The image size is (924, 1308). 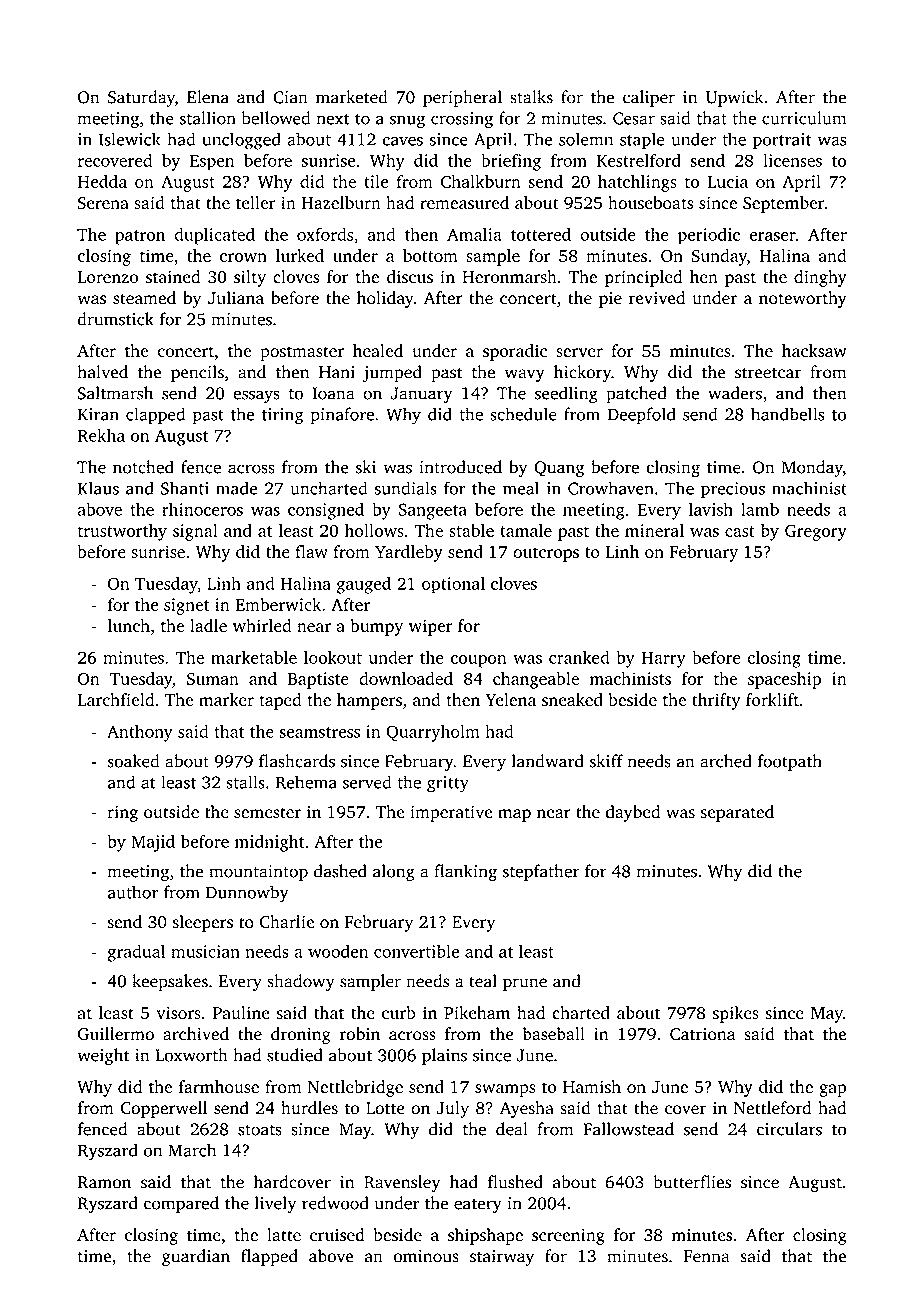 What do you see at coordinates (426, 1256) in the document?
I see `ominous` at bounding box center [426, 1256].
